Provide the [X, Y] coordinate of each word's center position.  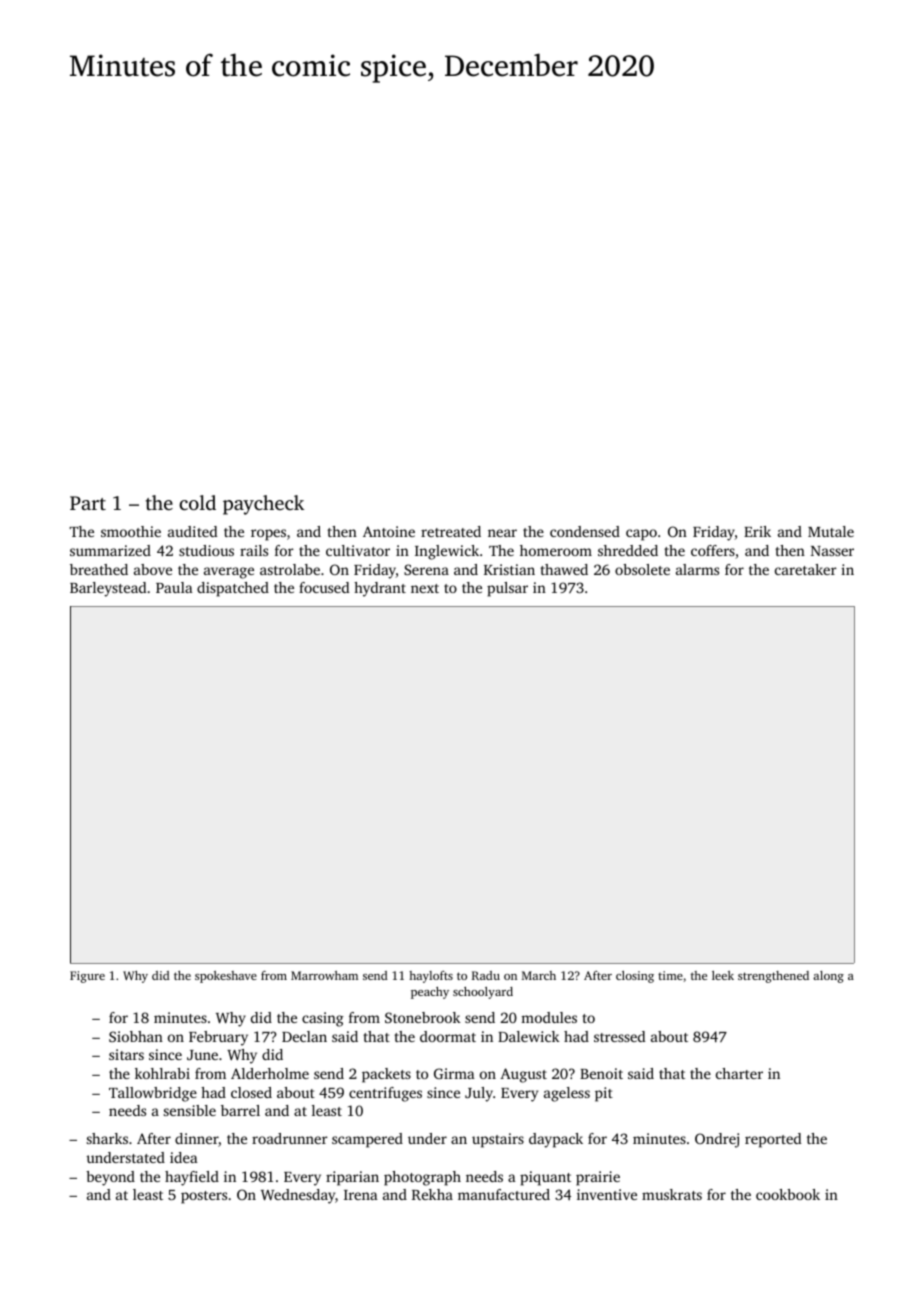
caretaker [806, 569]
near [502, 533]
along [828, 977]
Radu [486, 975]
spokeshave [226, 977]
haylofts [431, 977]
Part [88, 503]
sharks [107, 1138]
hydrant [380, 589]
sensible [190, 1110]
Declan [304, 1036]
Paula [174, 587]
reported [773, 1140]
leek [723, 975]
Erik [757, 531]
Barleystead [108, 589]
